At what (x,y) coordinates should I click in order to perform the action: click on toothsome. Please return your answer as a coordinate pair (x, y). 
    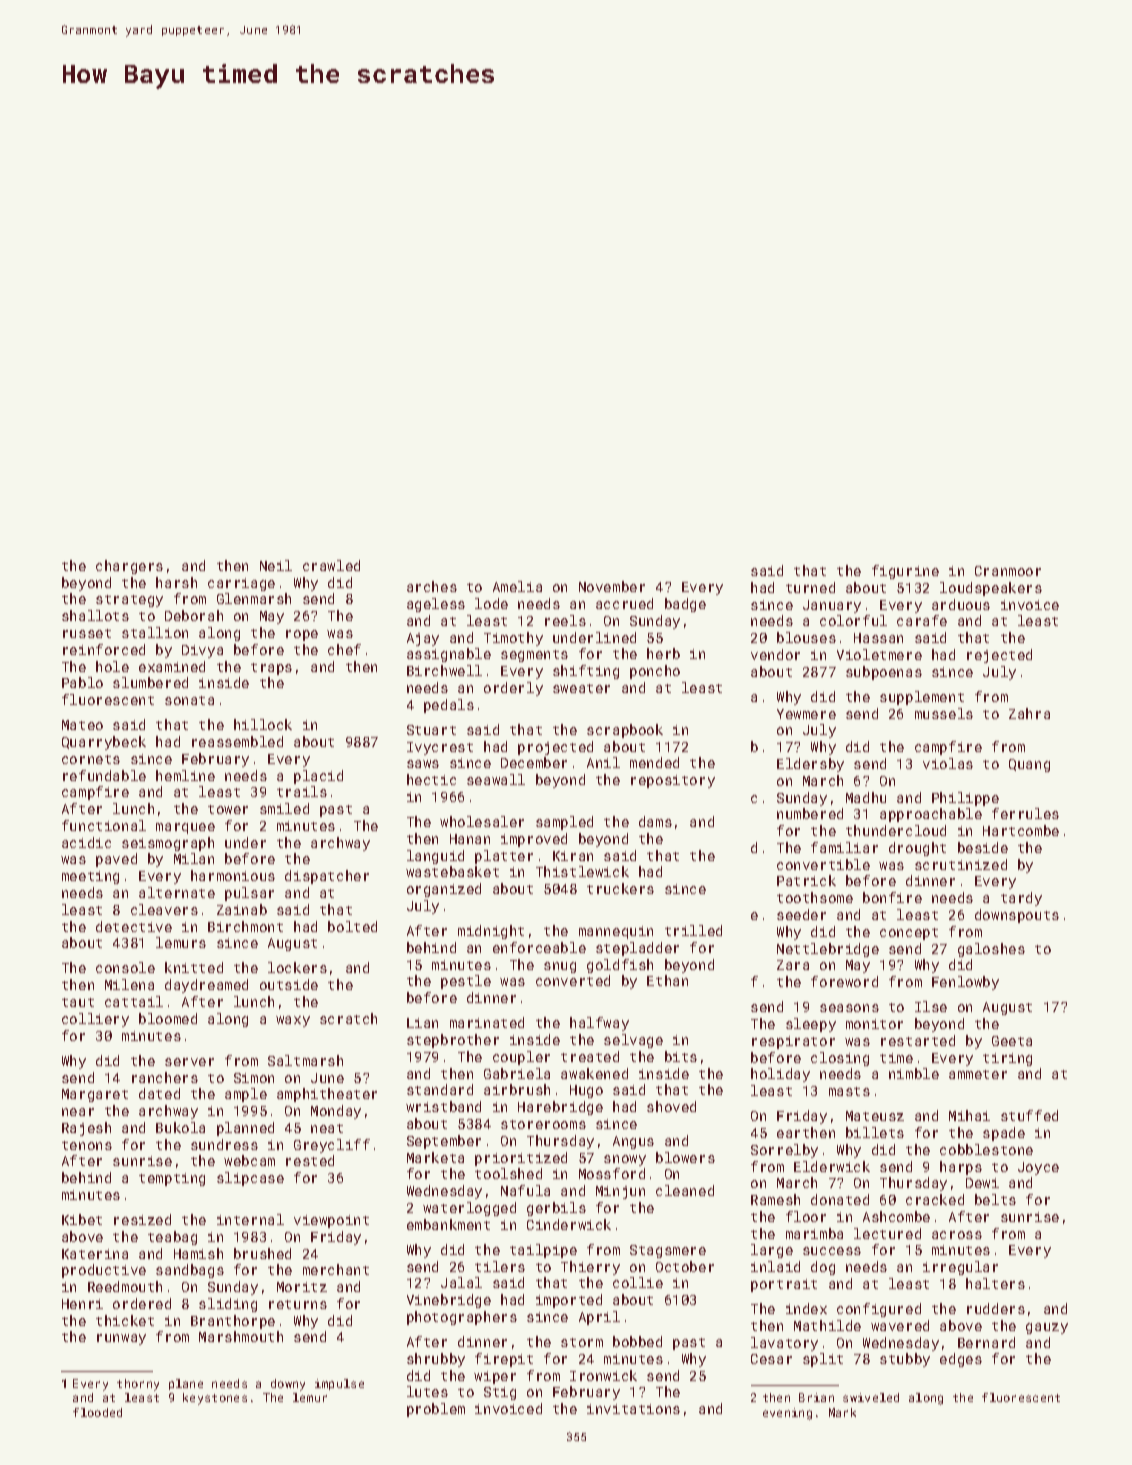
    Looking at the image, I should click on (815, 897).
